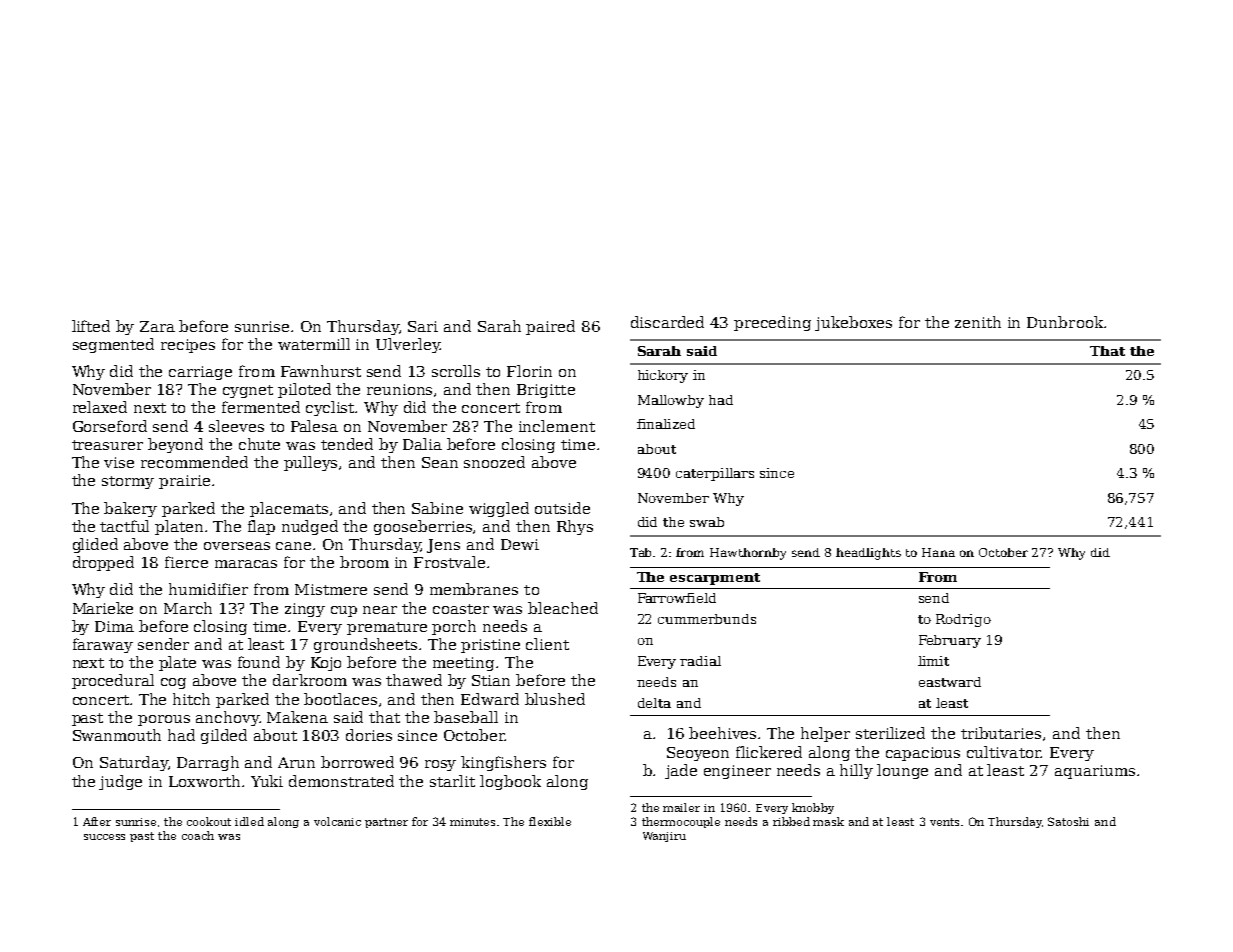 This image has width=1233, height=952. Describe the element at coordinates (963, 620) in the image. I see `Rodrigo` at that location.
